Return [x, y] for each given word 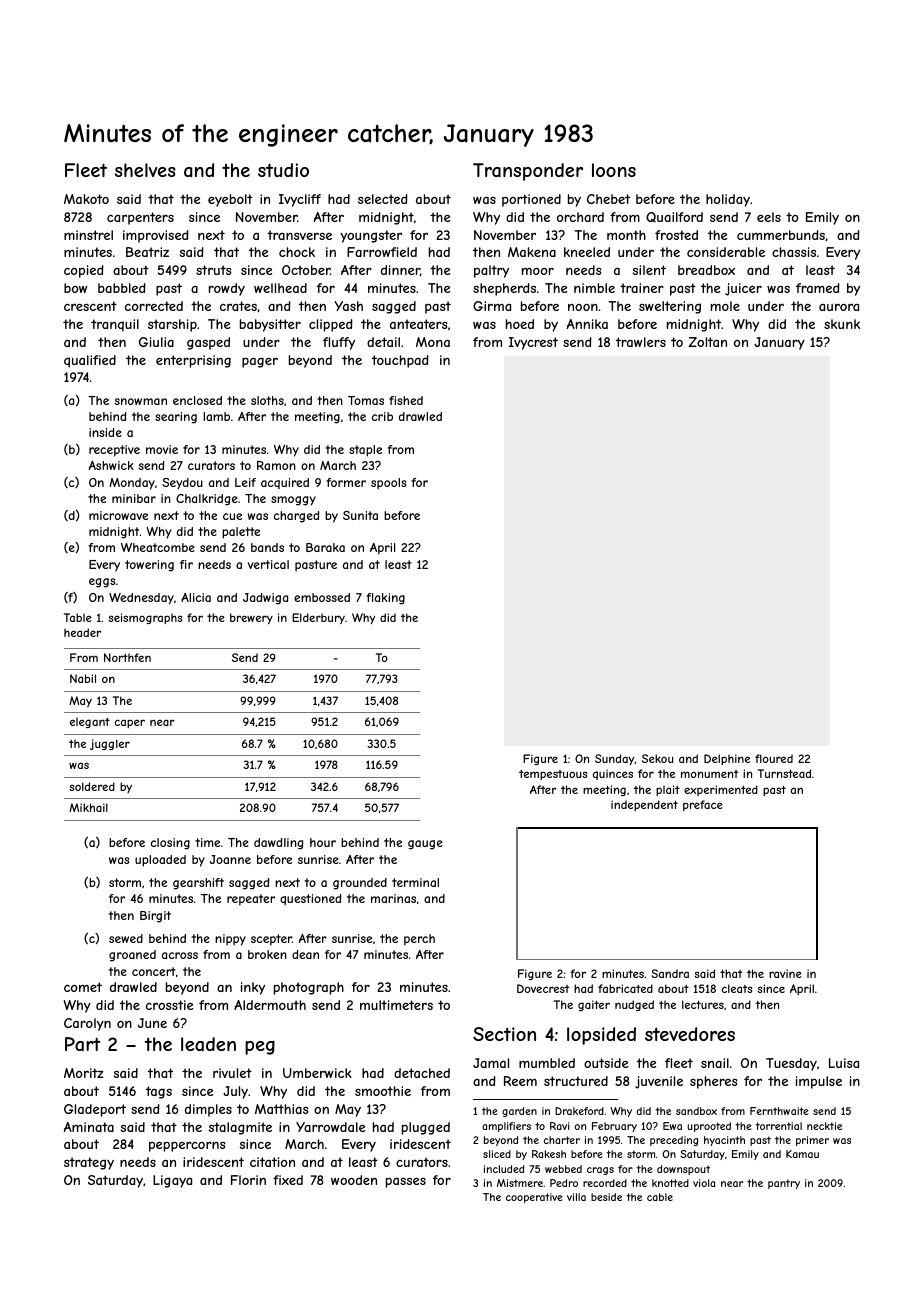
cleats [737, 988]
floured [774, 758]
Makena [532, 252]
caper [130, 723]
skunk [842, 324]
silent [649, 270]
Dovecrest [543, 988]
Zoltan [708, 342]
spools [388, 483]
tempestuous [553, 775]
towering [149, 566]
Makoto [86, 199]
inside [105, 432]
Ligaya [172, 1181]
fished [406, 400]
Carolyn [87, 1024]
